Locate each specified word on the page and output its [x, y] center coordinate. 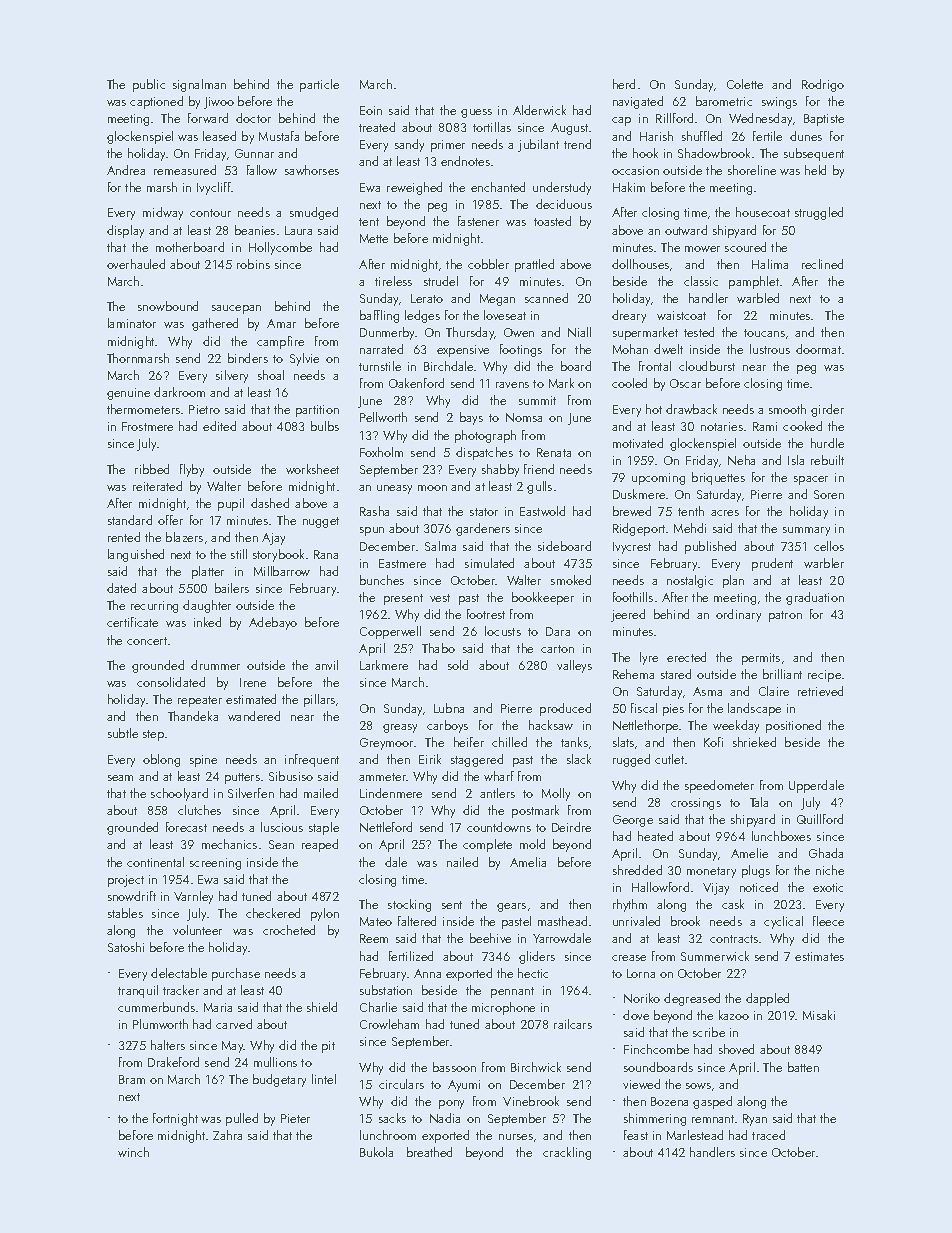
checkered [273, 913]
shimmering [655, 1119]
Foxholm [381, 452]
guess [476, 113]
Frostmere [147, 426]
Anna [427, 973]
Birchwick [536, 1067]
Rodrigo [823, 85]
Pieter [295, 1118]
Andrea [126, 170]
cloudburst [707, 366]
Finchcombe [656, 1049]
